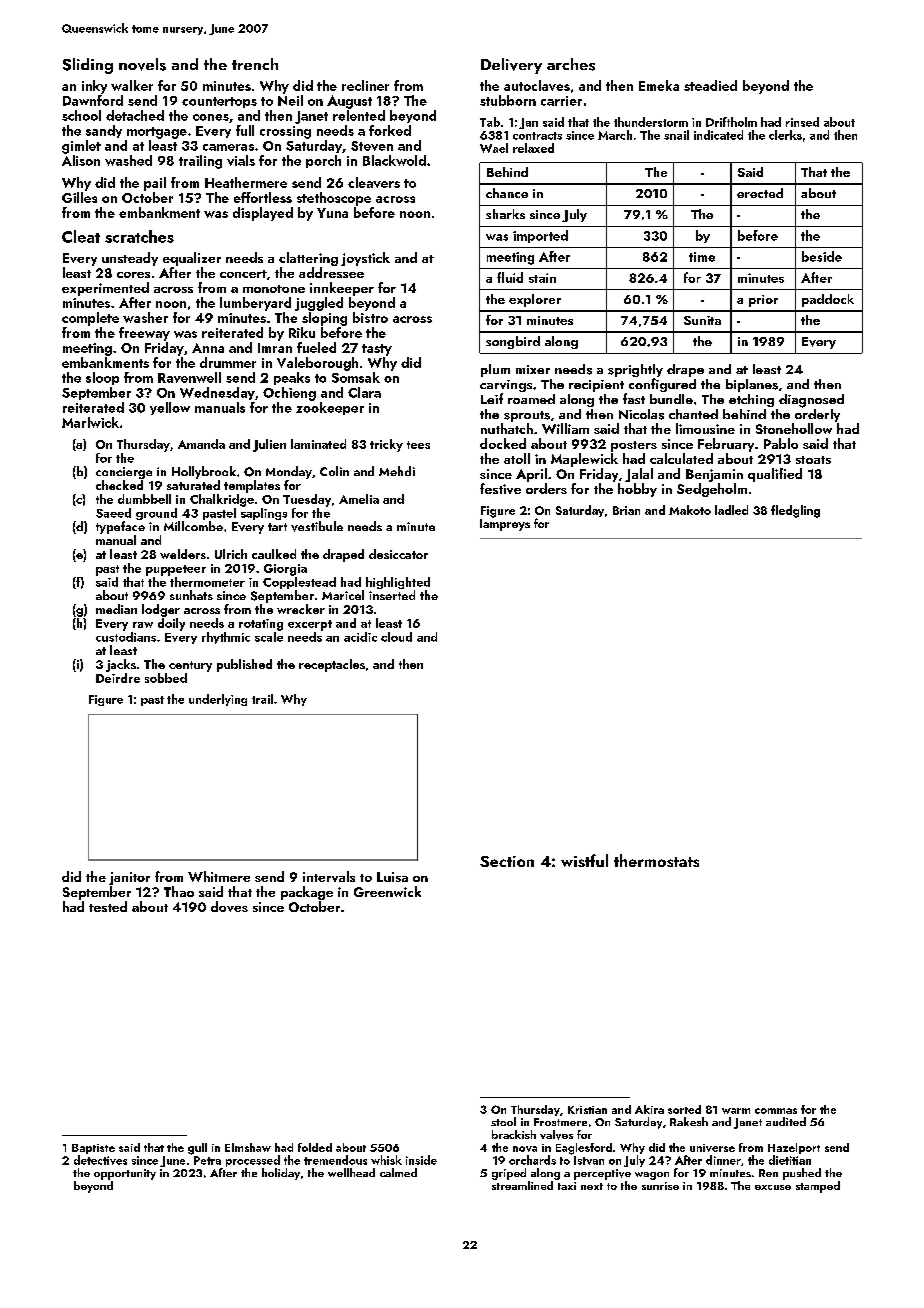 The width and height of the screenshot is (924, 1308). What do you see at coordinates (118, 678) in the screenshot?
I see `Deirdre` at bounding box center [118, 678].
